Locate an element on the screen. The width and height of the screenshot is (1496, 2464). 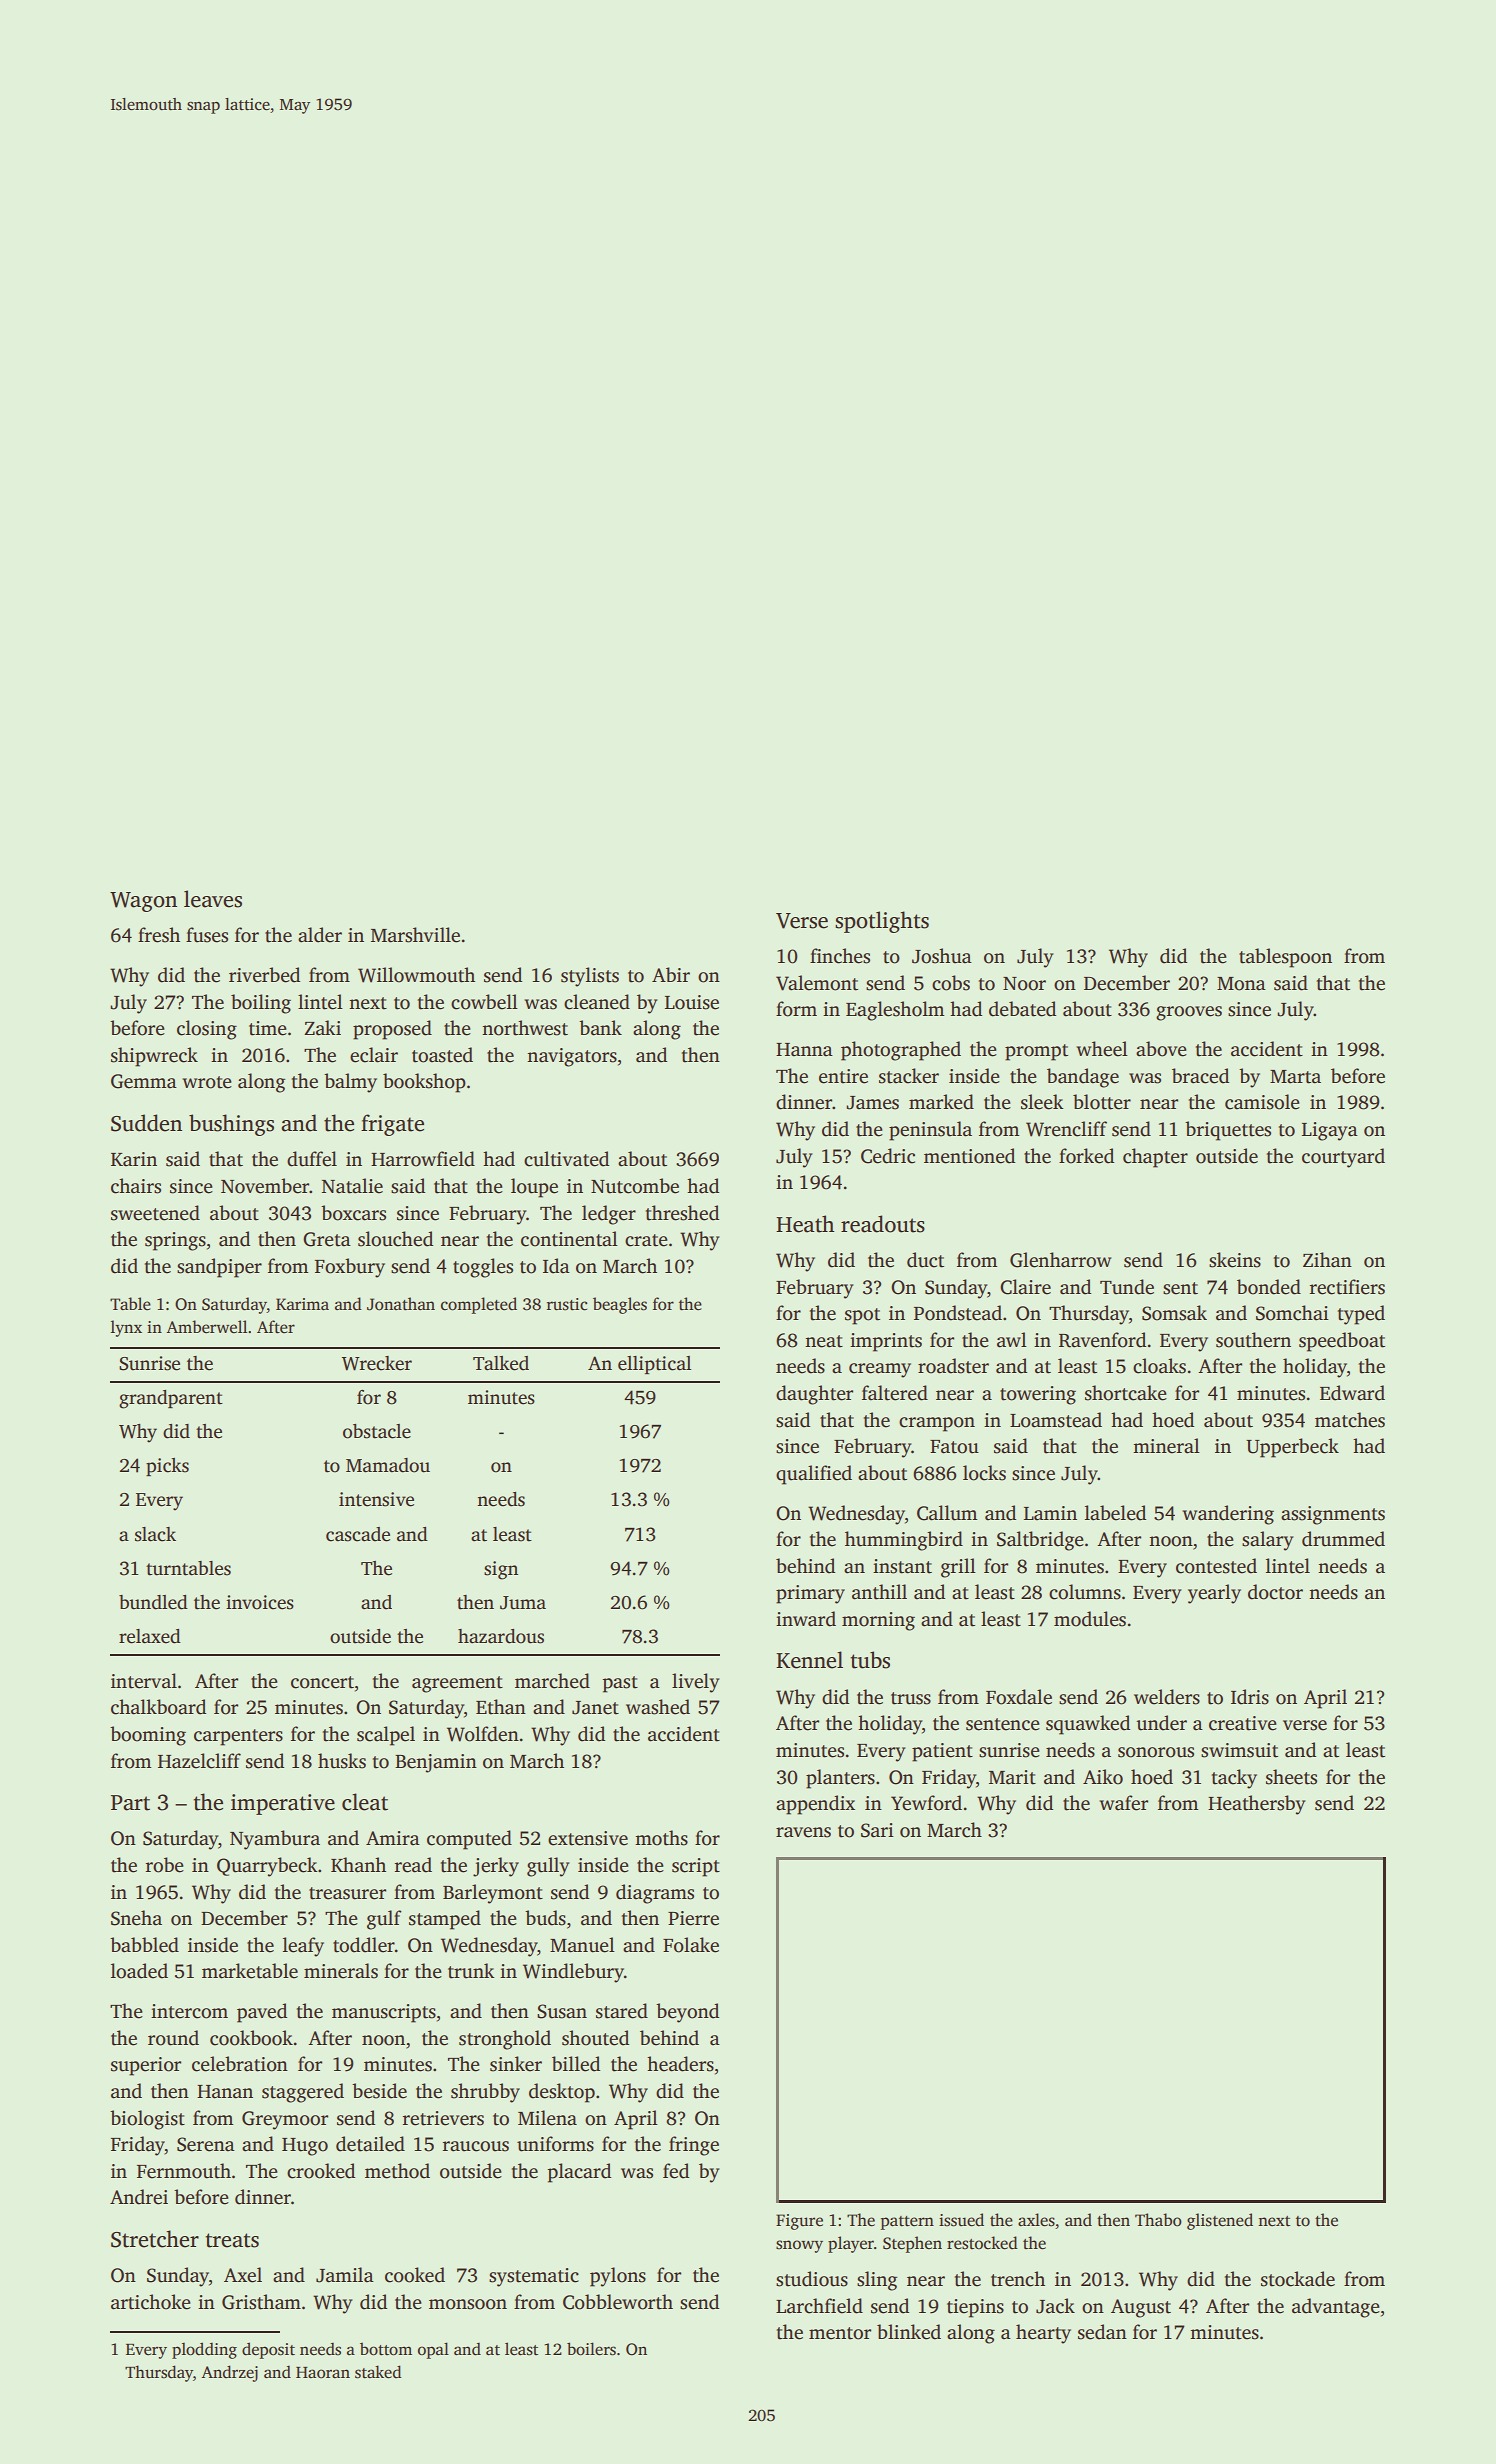
Andrzej is located at coordinates (229, 2373).
